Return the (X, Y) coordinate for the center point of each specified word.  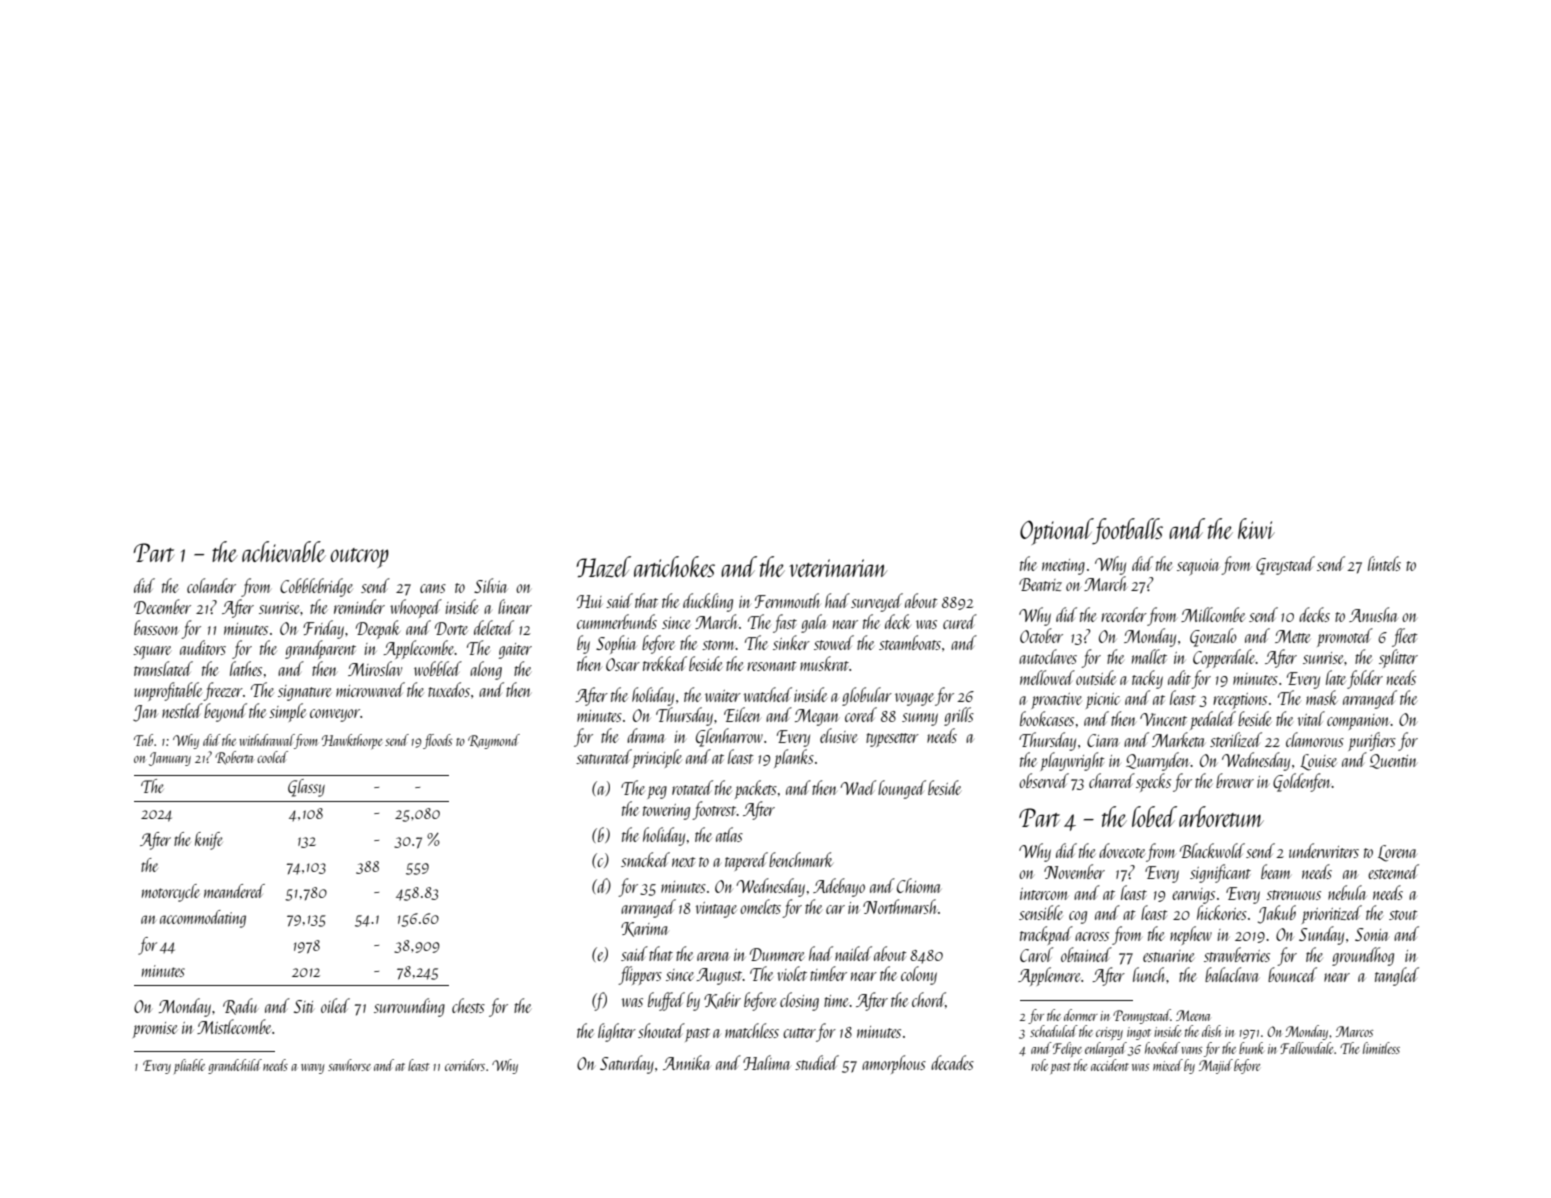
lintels (1384, 563)
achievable (284, 551)
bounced (1292, 974)
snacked (645, 859)
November (1074, 871)
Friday (323, 629)
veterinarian (838, 568)
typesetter (892, 740)
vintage (716, 910)
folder (1365, 679)
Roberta (234, 758)
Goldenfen (1302, 782)
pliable (189, 1066)
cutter (799, 1033)
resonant (772, 666)
